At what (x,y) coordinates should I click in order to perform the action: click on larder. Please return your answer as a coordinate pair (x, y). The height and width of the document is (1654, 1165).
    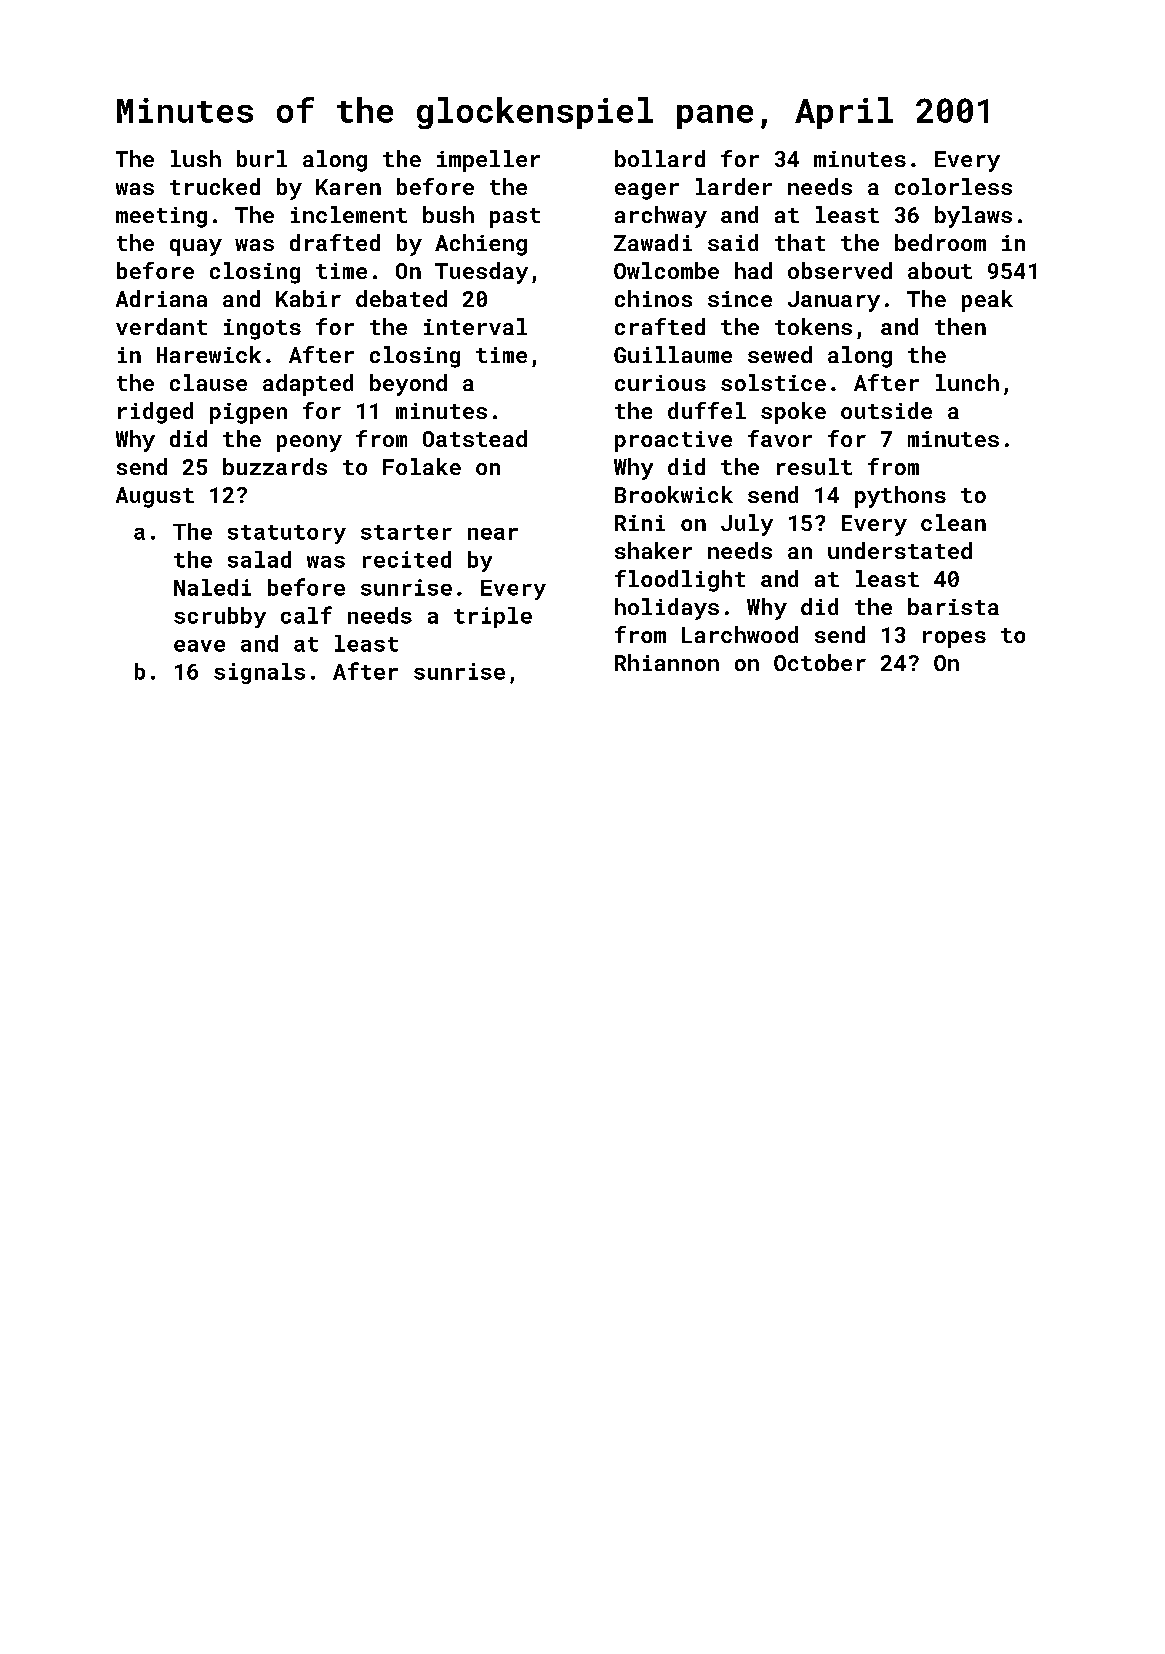
    Looking at the image, I should click on (734, 186).
